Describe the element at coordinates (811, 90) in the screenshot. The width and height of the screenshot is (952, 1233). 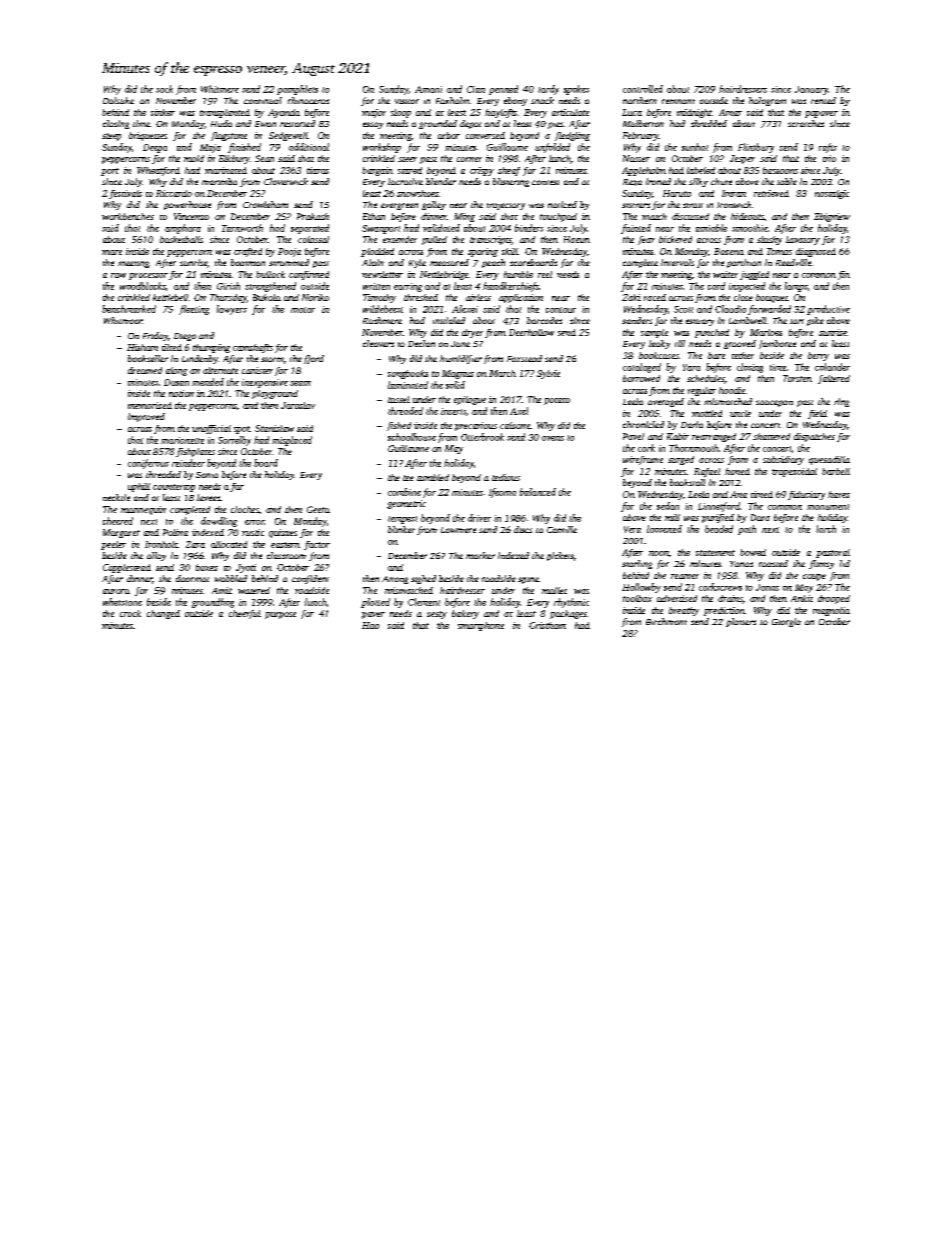
I see `January` at that location.
